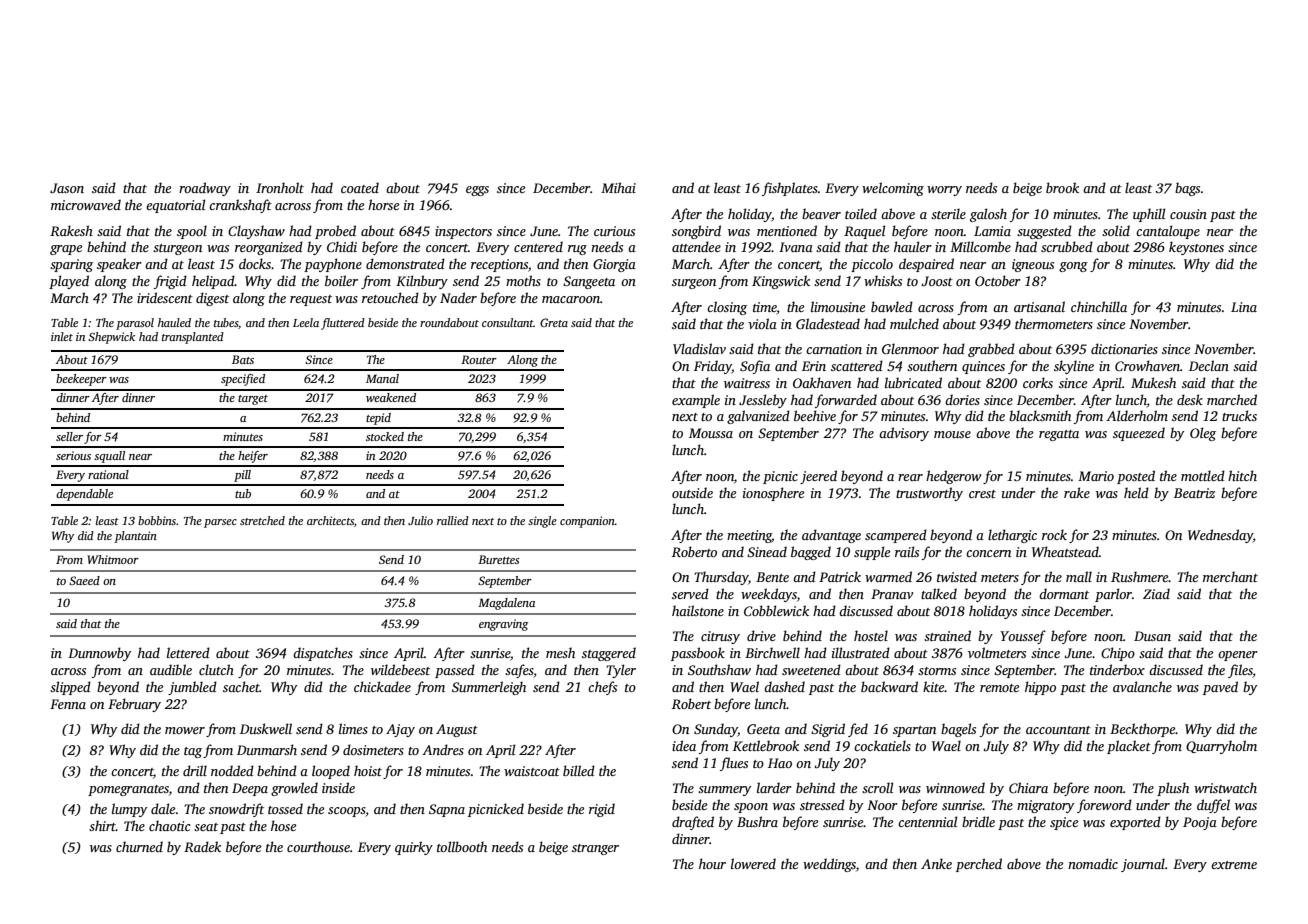  What do you see at coordinates (602, 688) in the screenshot?
I see `chefs` at bounding box center [602, 688].
